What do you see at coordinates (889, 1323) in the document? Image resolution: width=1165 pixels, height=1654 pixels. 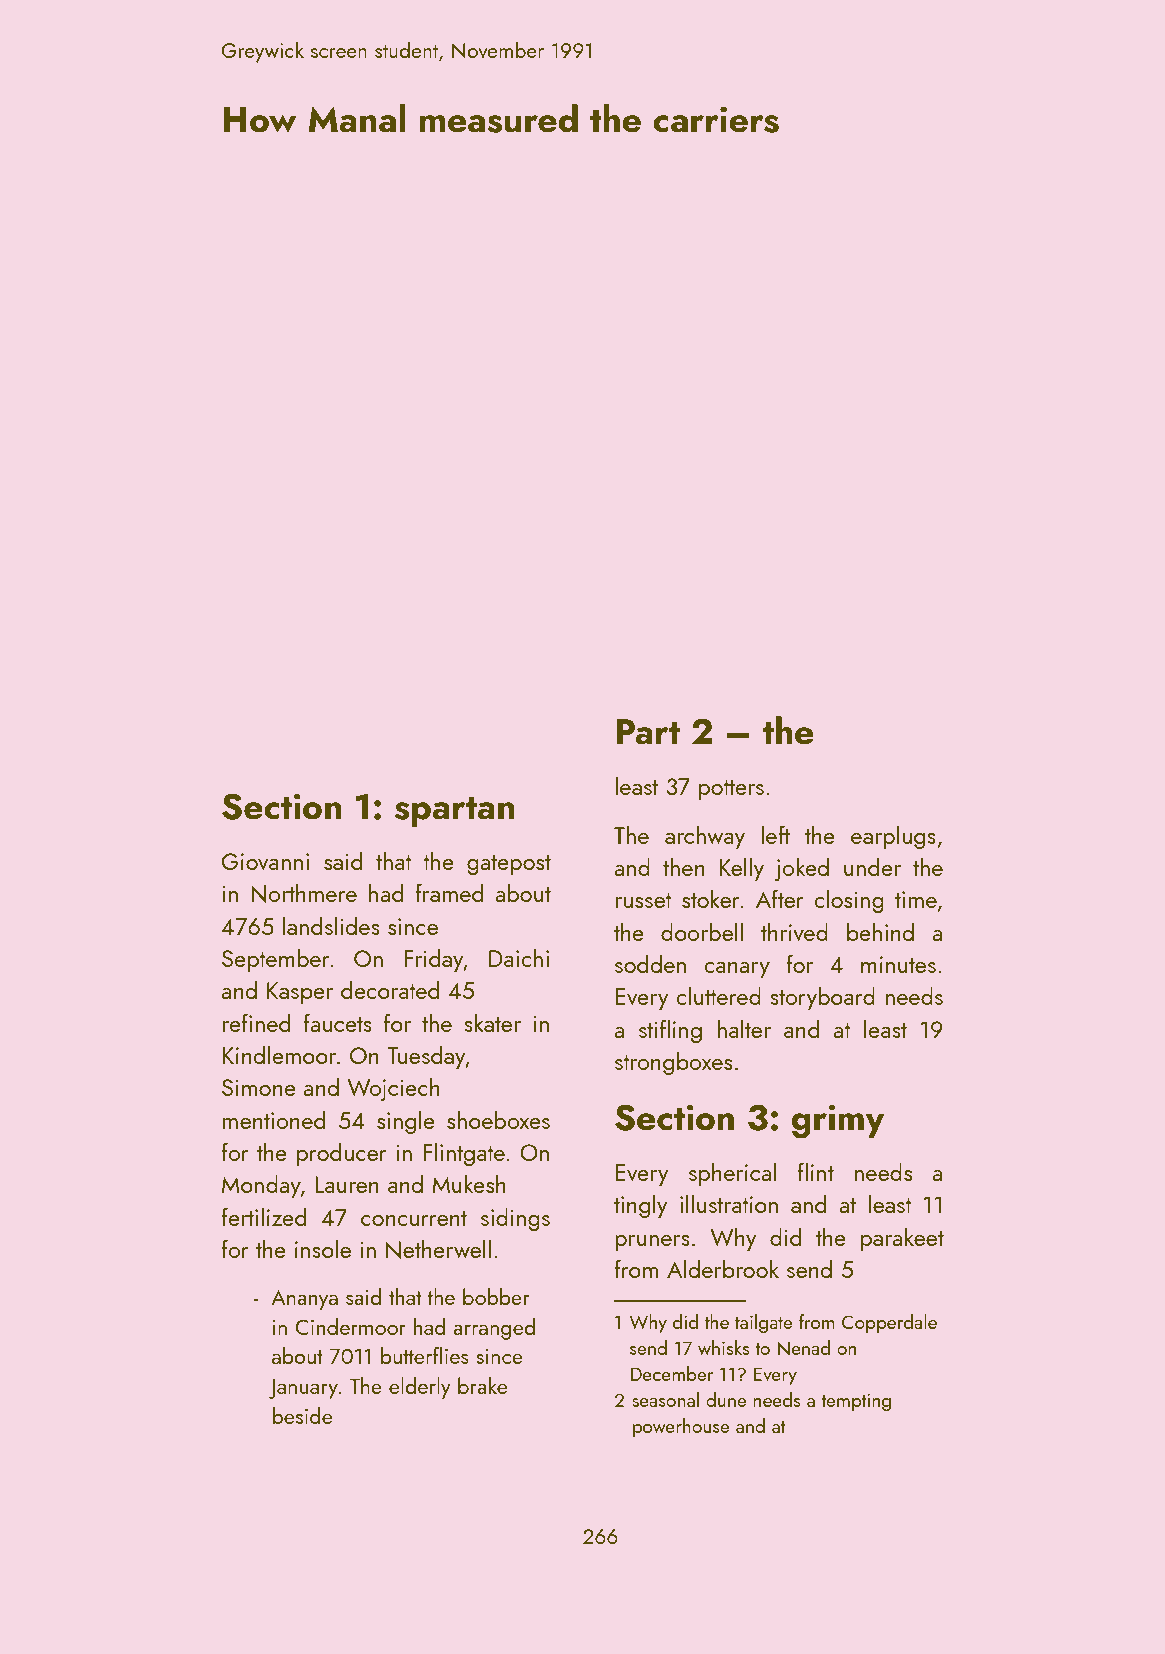 I see `Copperdale` at bounding box center [889, 1323].
